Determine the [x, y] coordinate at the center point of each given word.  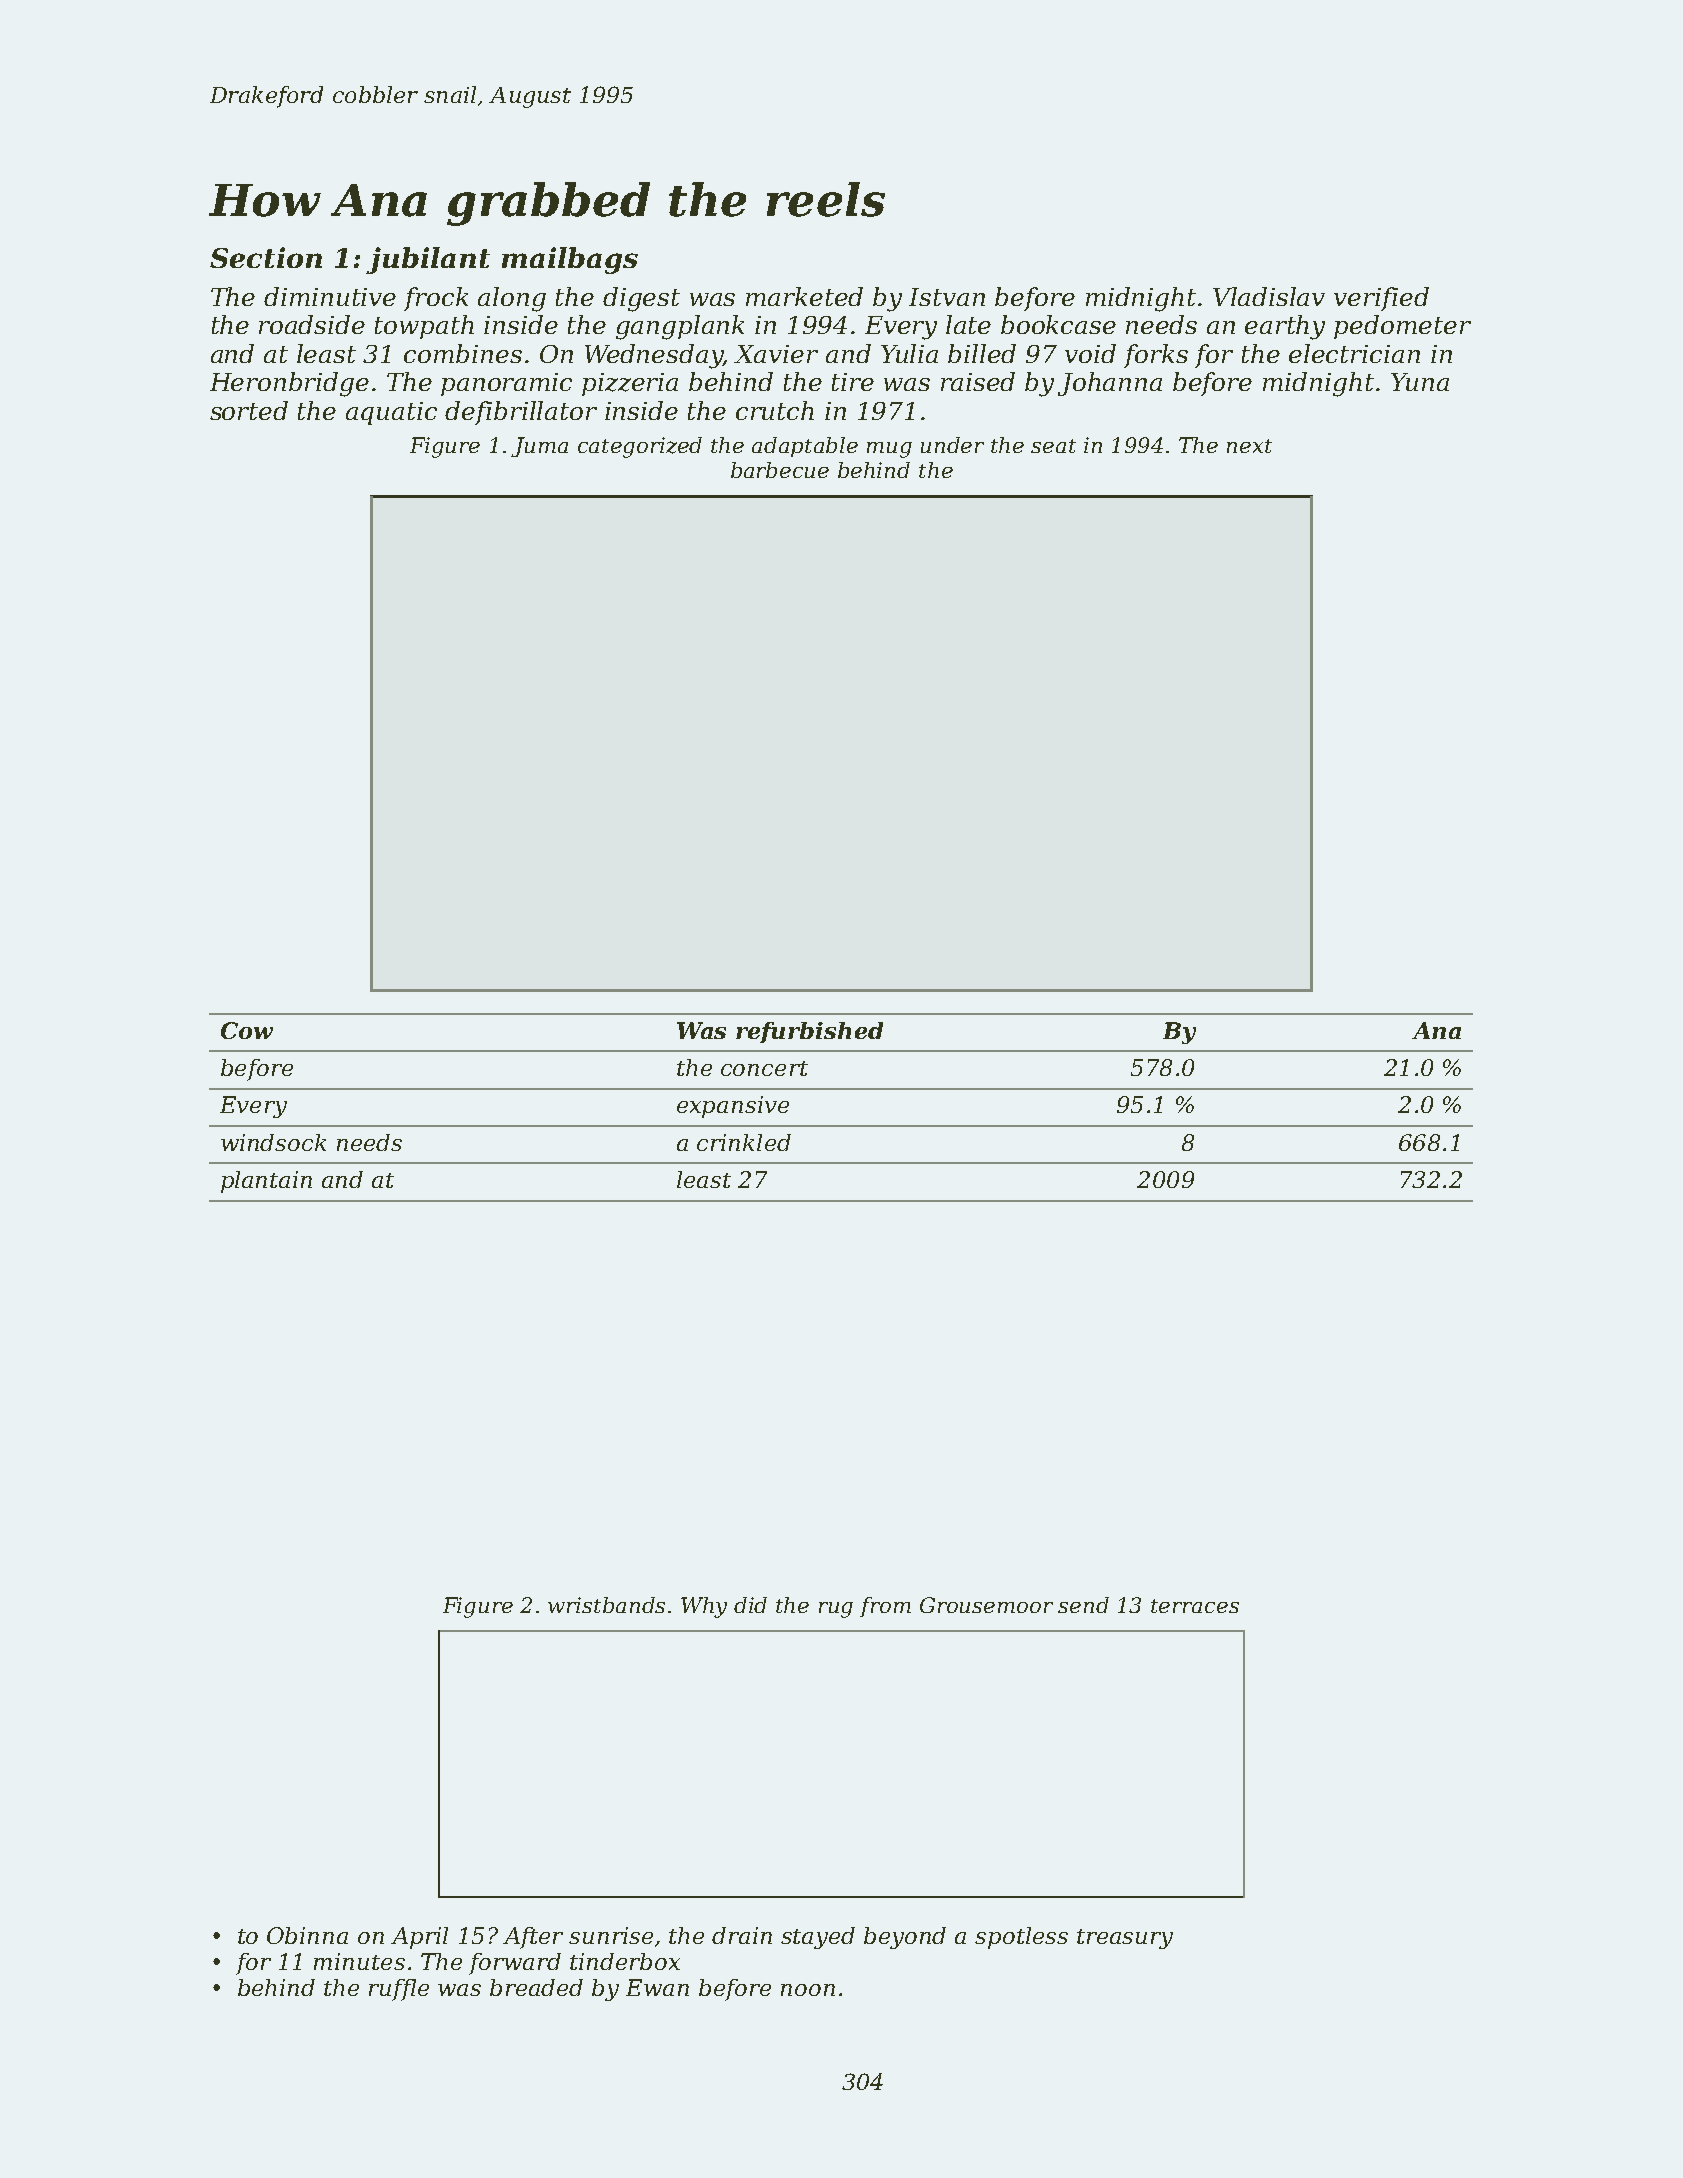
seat [1053, 446]
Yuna [1420, 382]
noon [808, 1990]
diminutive [330, 296]
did [750, 1605]
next [1249, 446]
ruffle [399, 1990]
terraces [1195, 1606]
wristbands [606, 1605]
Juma [539, 447]
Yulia [909, 353]
